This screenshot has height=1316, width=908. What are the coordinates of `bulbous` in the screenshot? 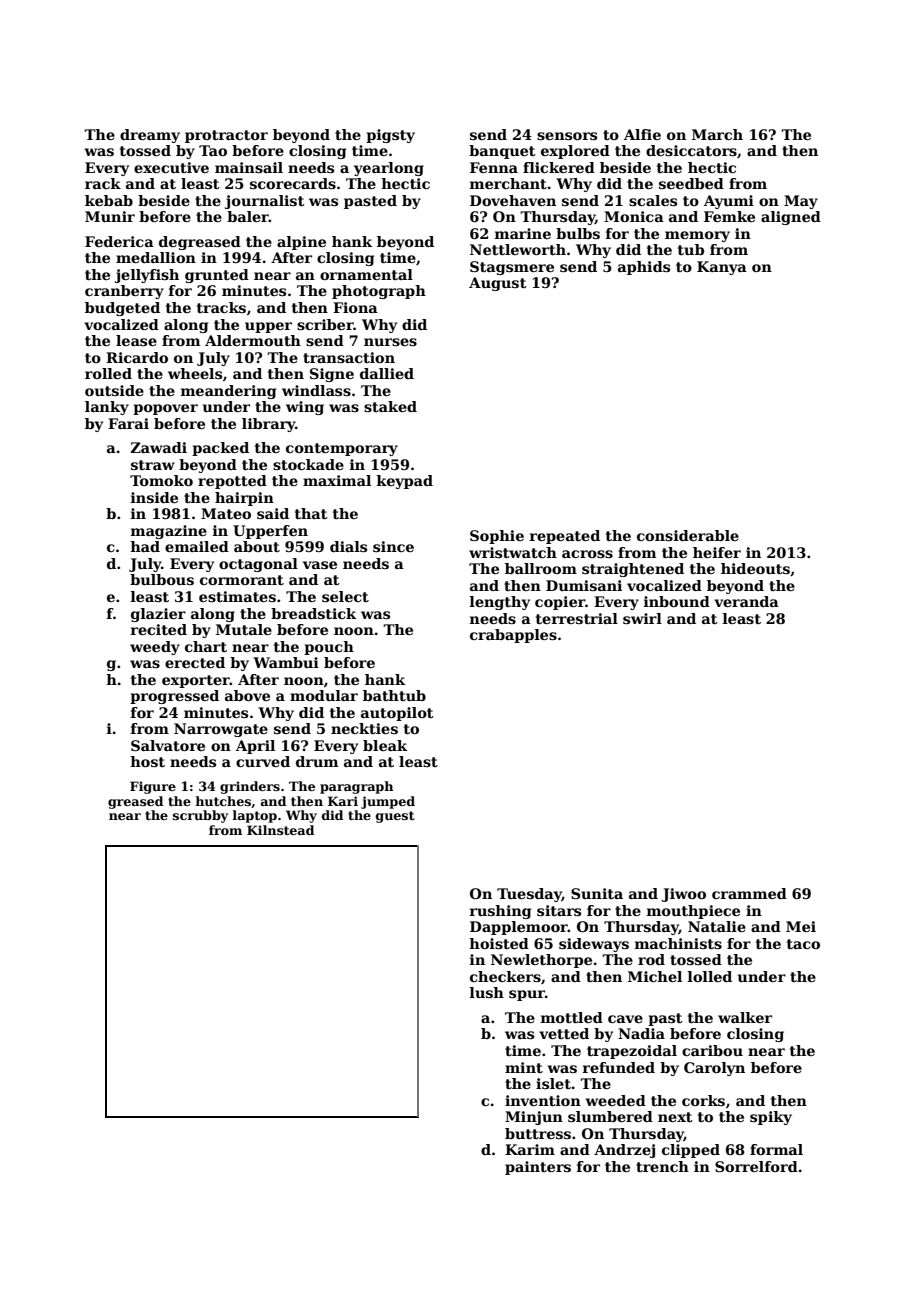 It's located at (162, 579).
